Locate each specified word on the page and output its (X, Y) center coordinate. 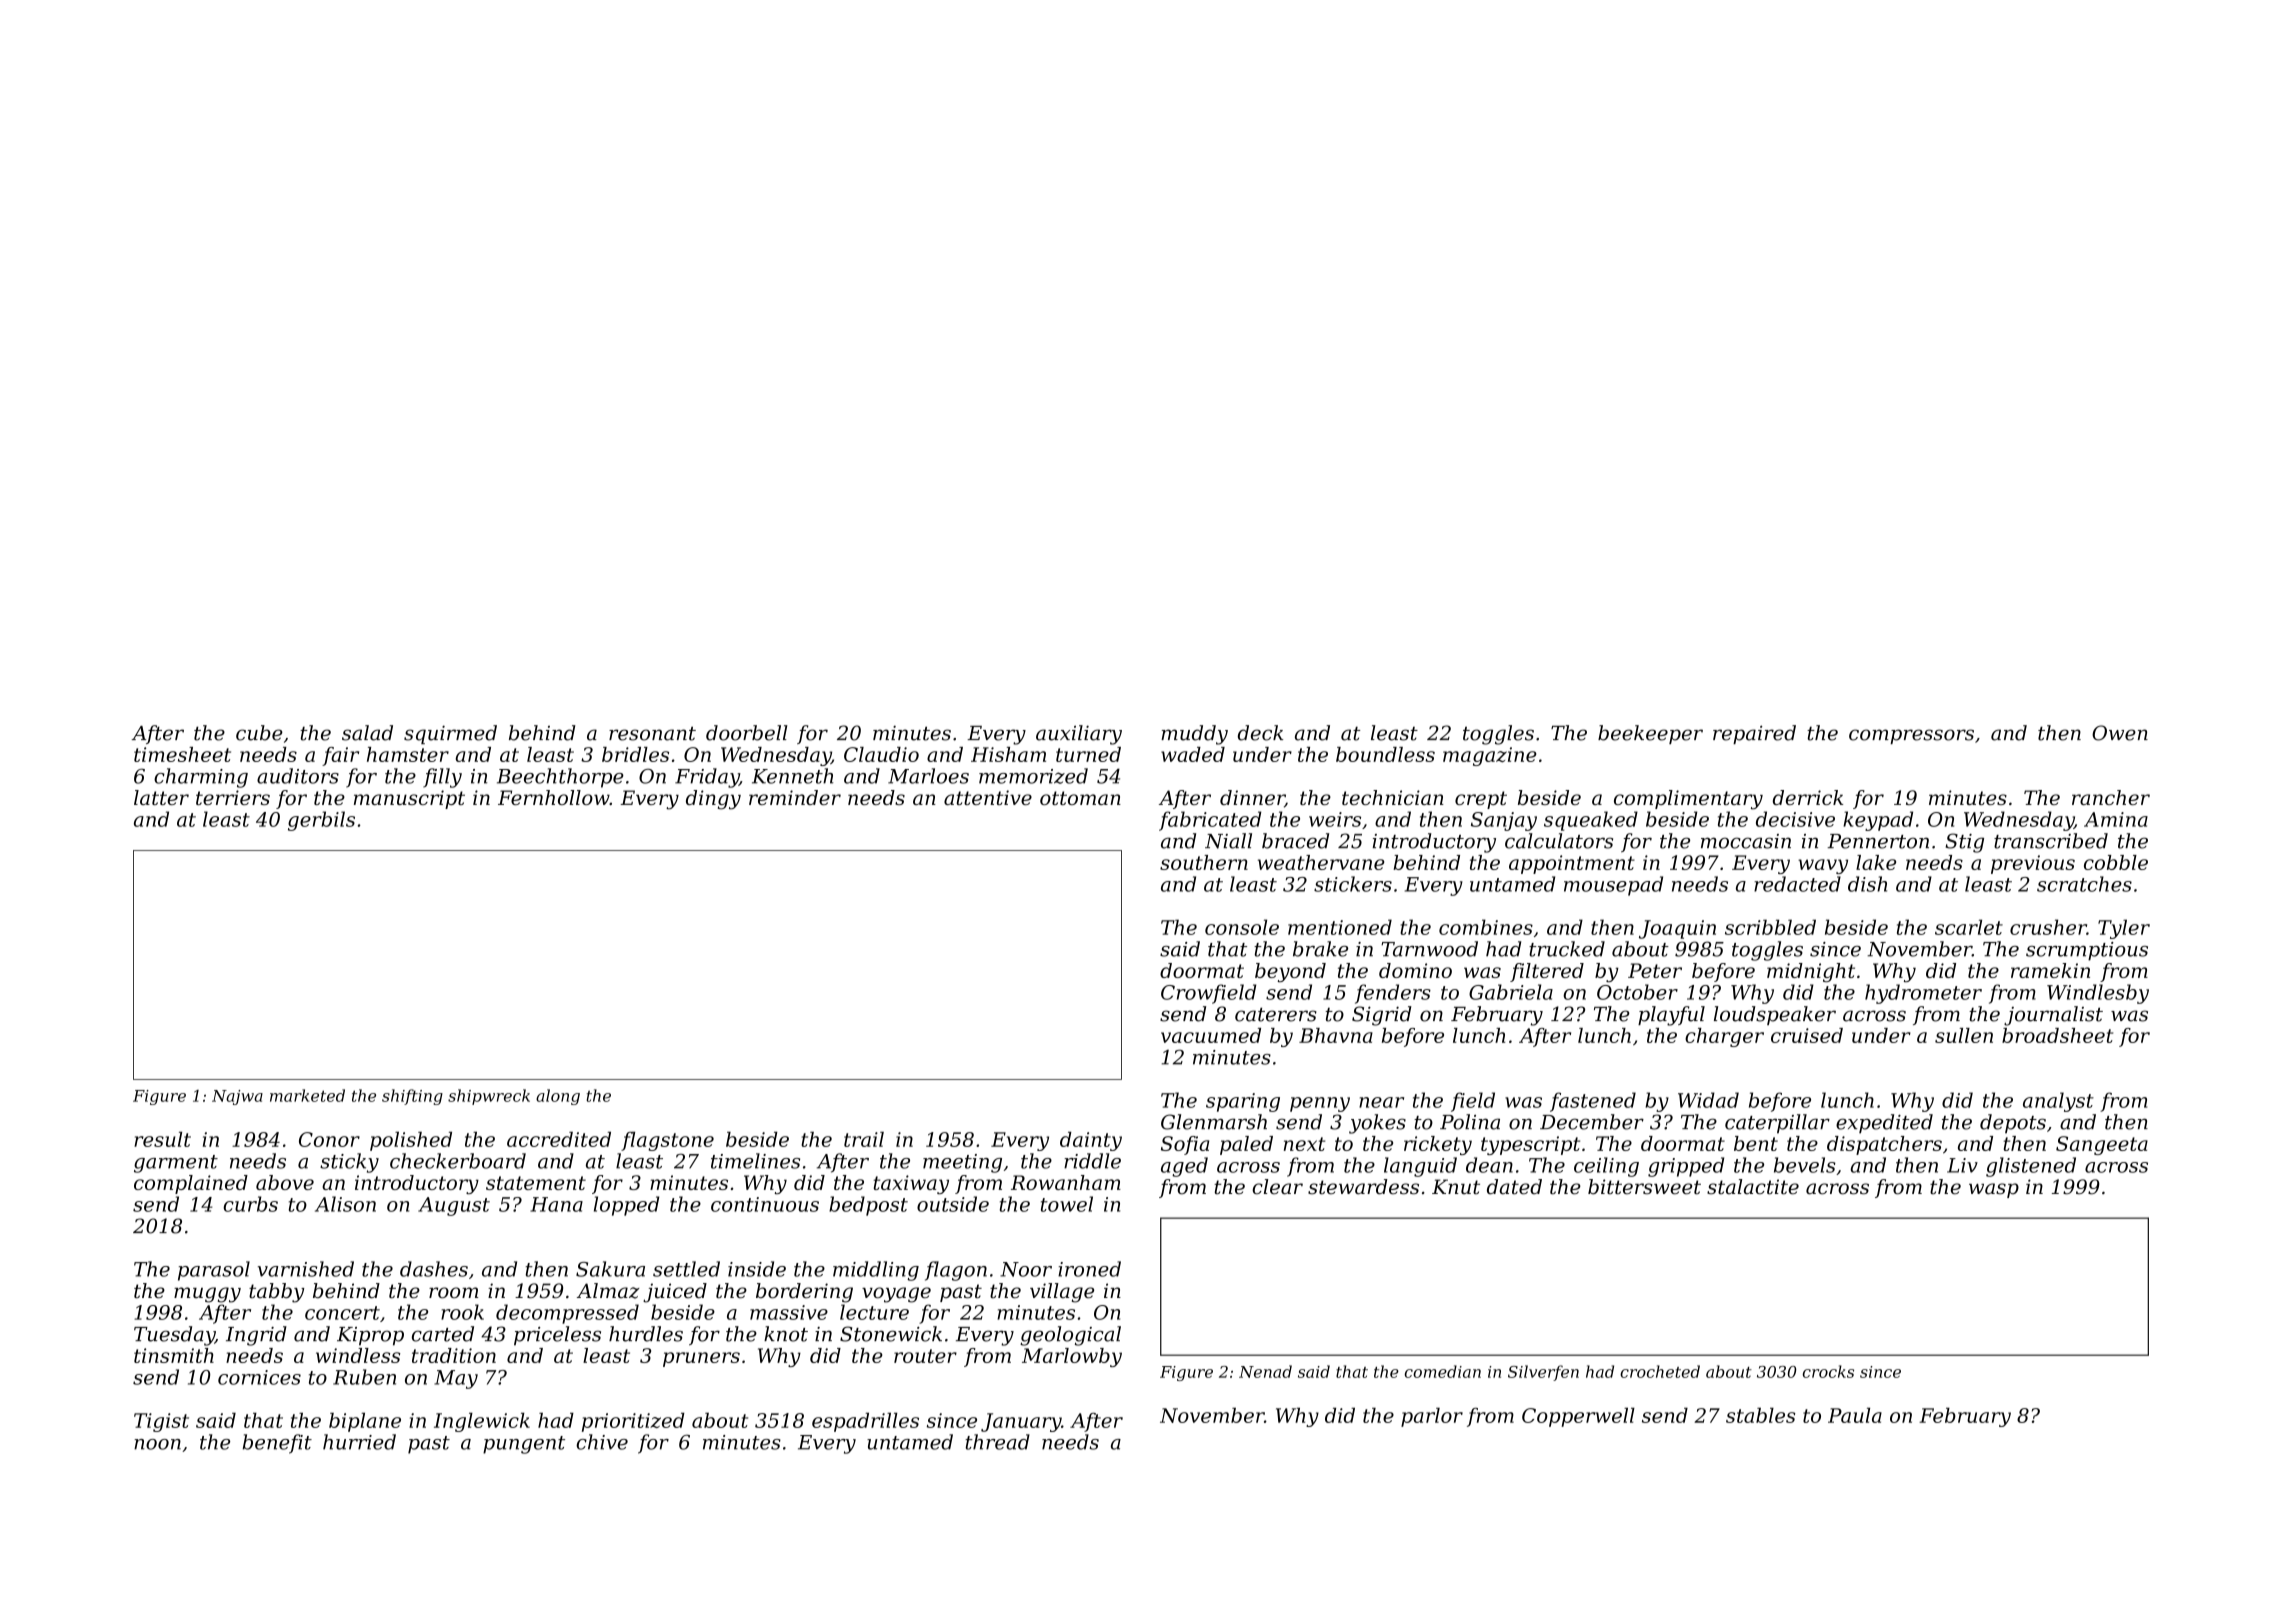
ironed (1089, 1269)
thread (997, 1442)
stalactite (1753, 1187)
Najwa (237, 1097)
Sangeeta (2102, 1145)
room (453, 1293)
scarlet (1969, 927)
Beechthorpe (560, 778)
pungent (524, 1445)
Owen (2120, 733)
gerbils (321, 821)
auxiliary (1079, 735)
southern (1204, 862)
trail (864, 1139)
